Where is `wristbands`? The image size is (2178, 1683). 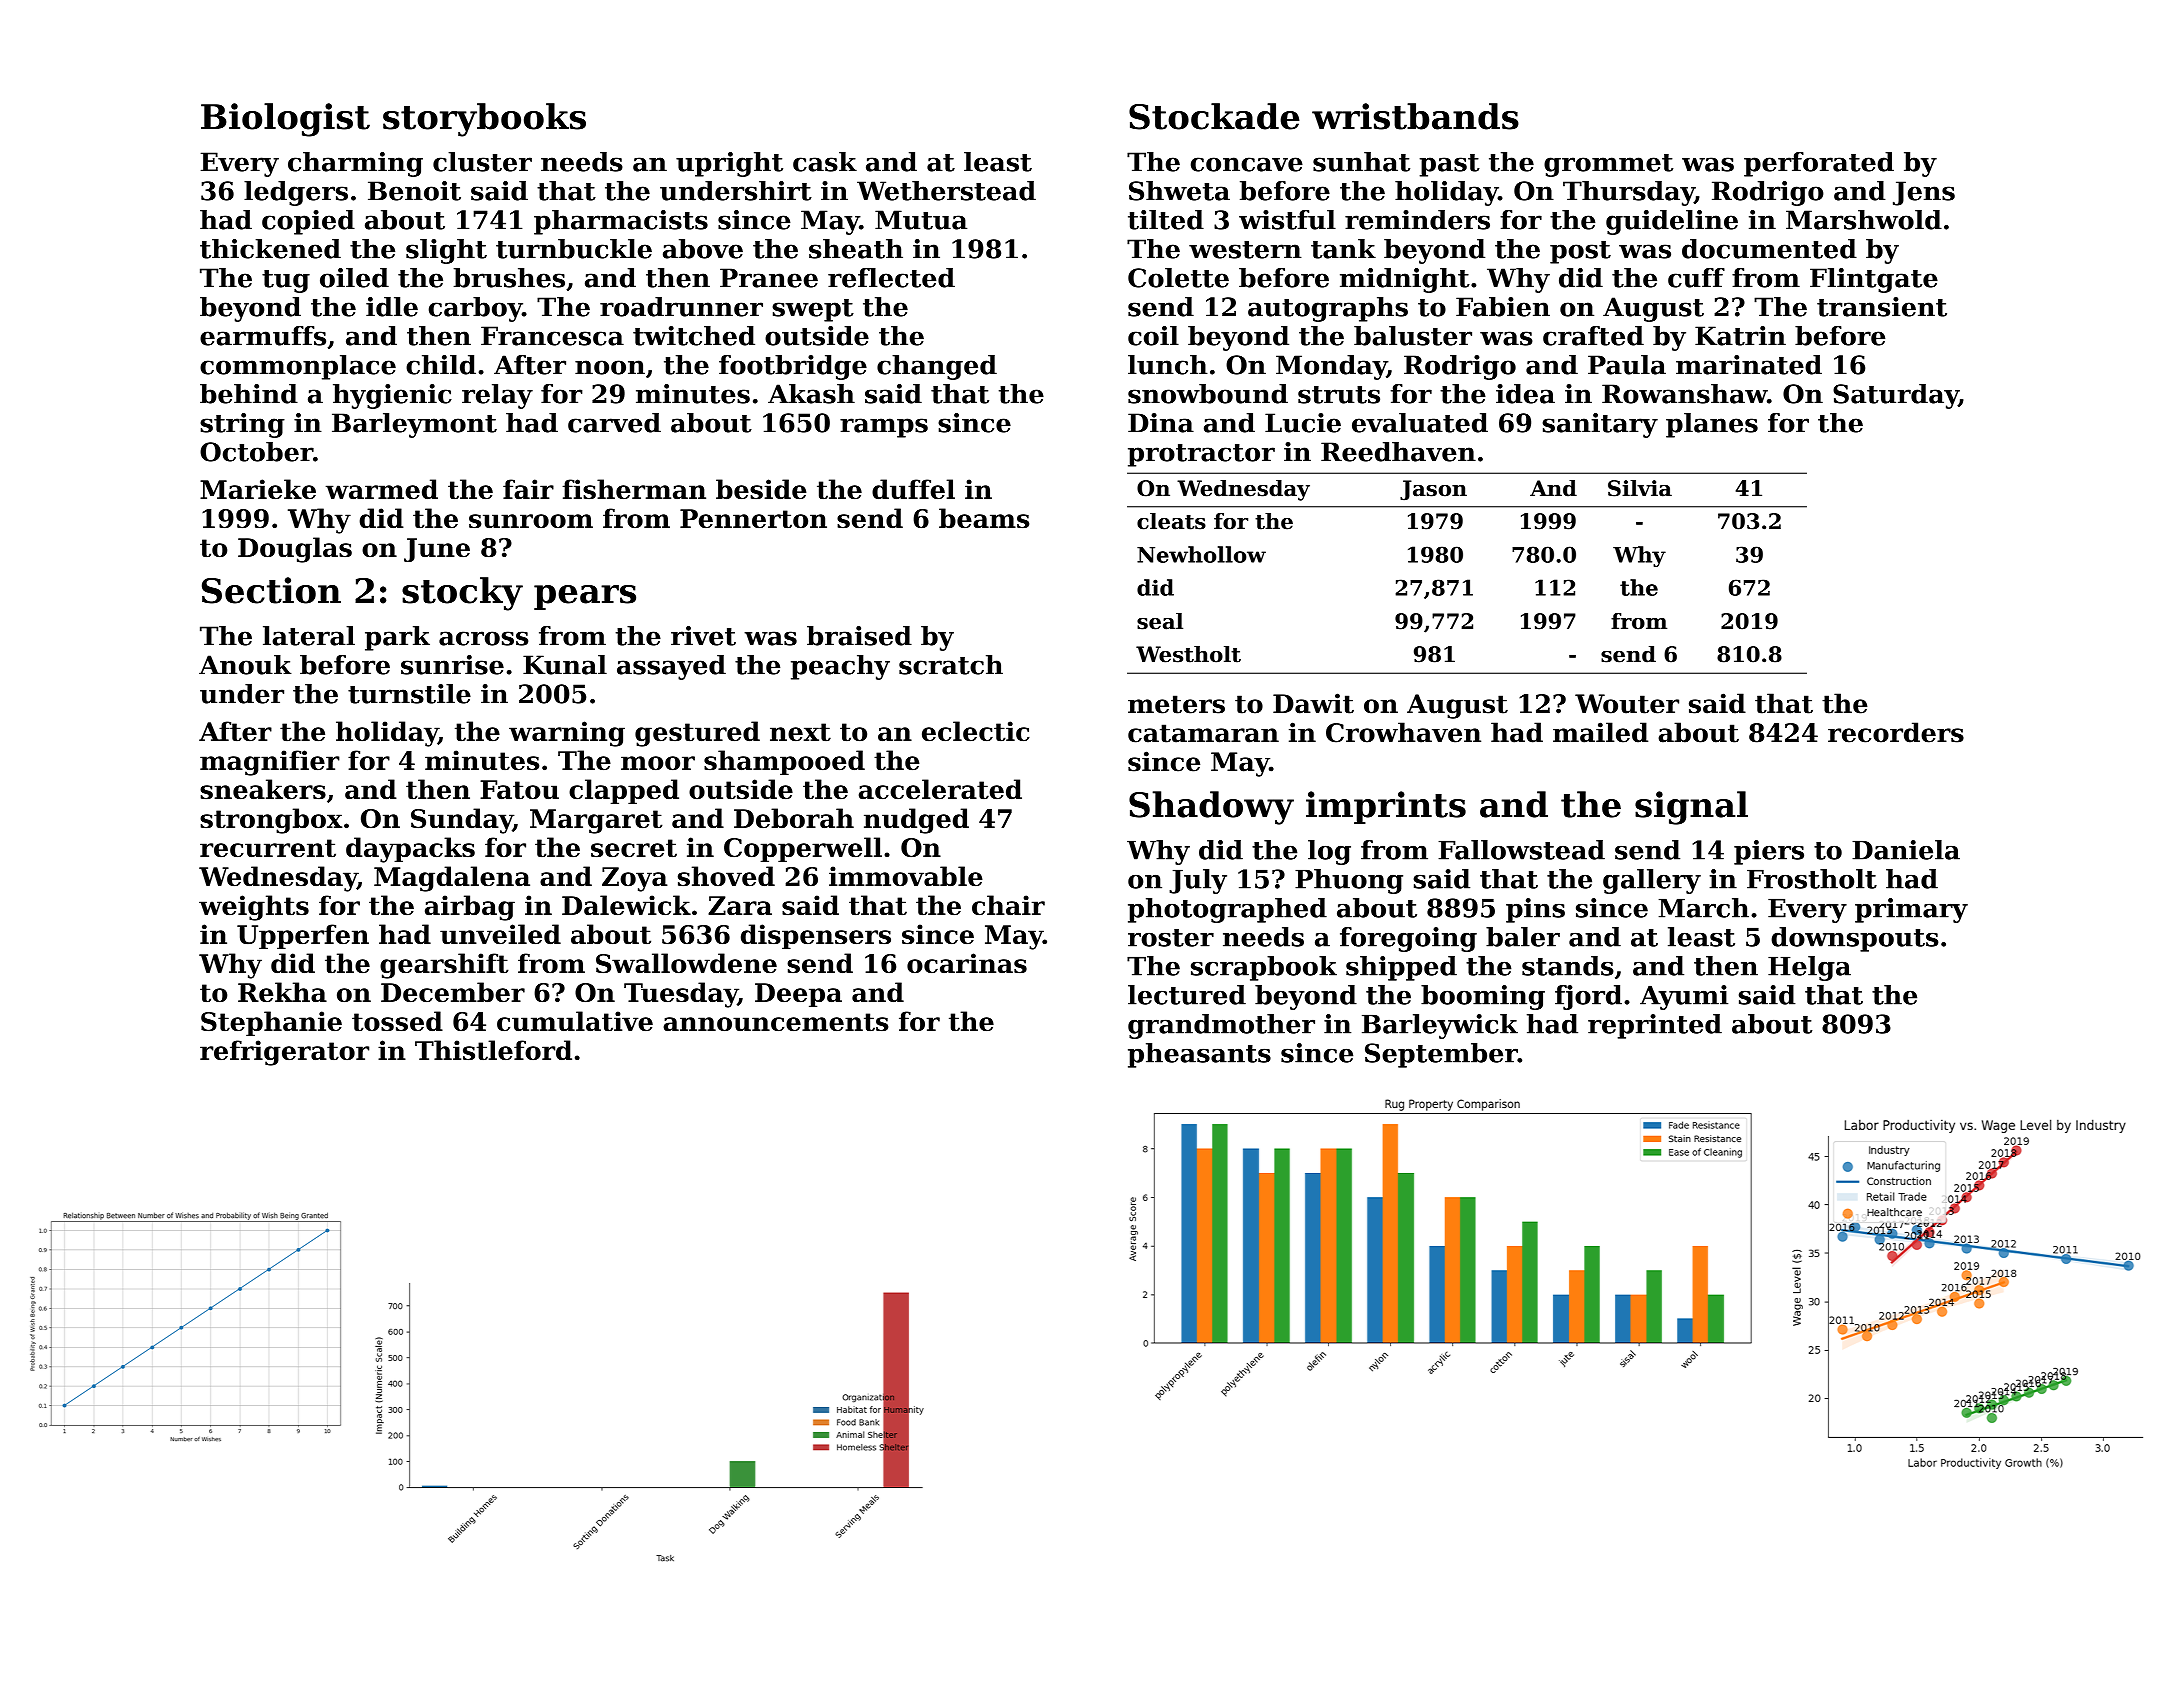
wristbands is located at coordinates (1415, 116).
